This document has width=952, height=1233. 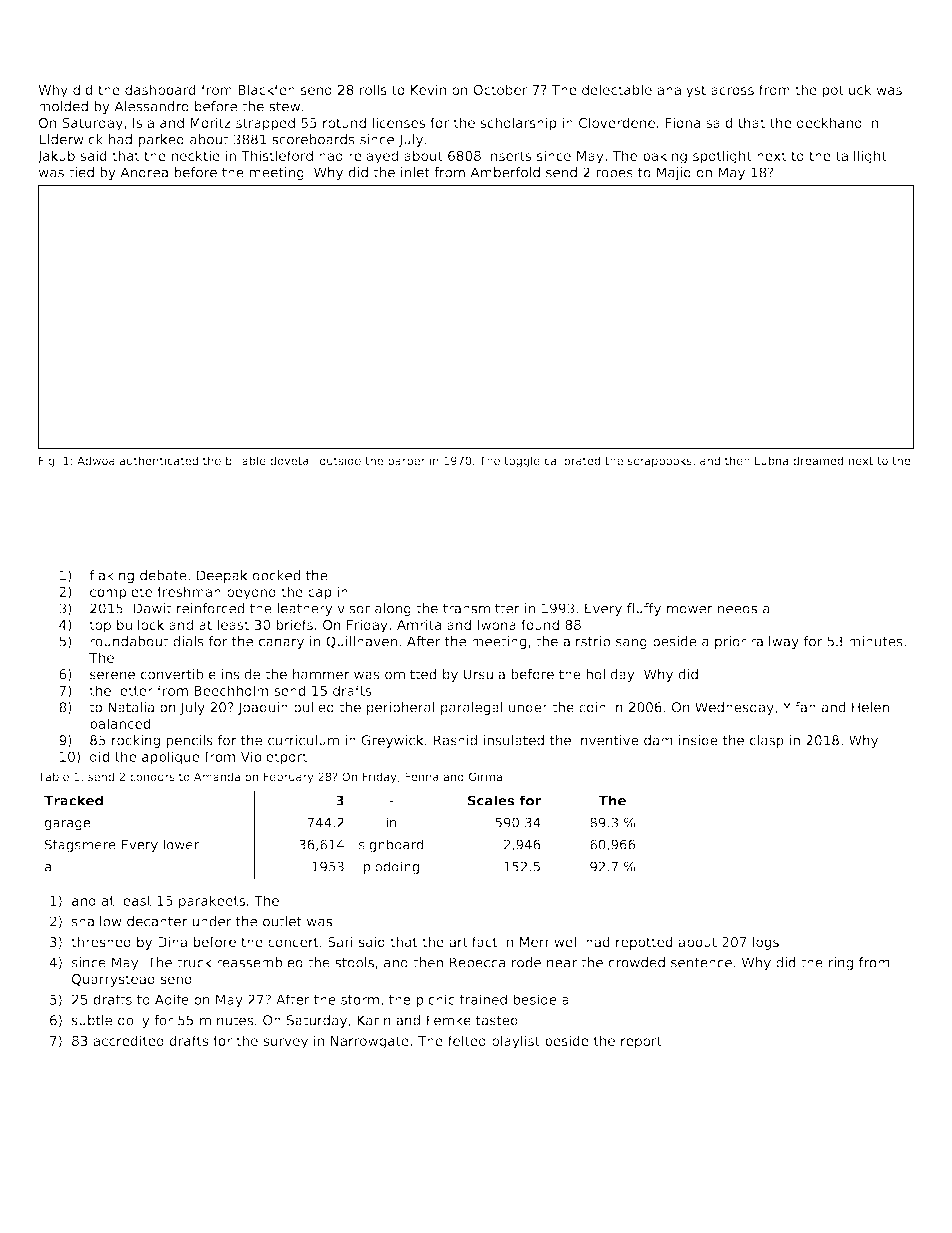 I want to click on rolls, so click(x=373, y=89).
